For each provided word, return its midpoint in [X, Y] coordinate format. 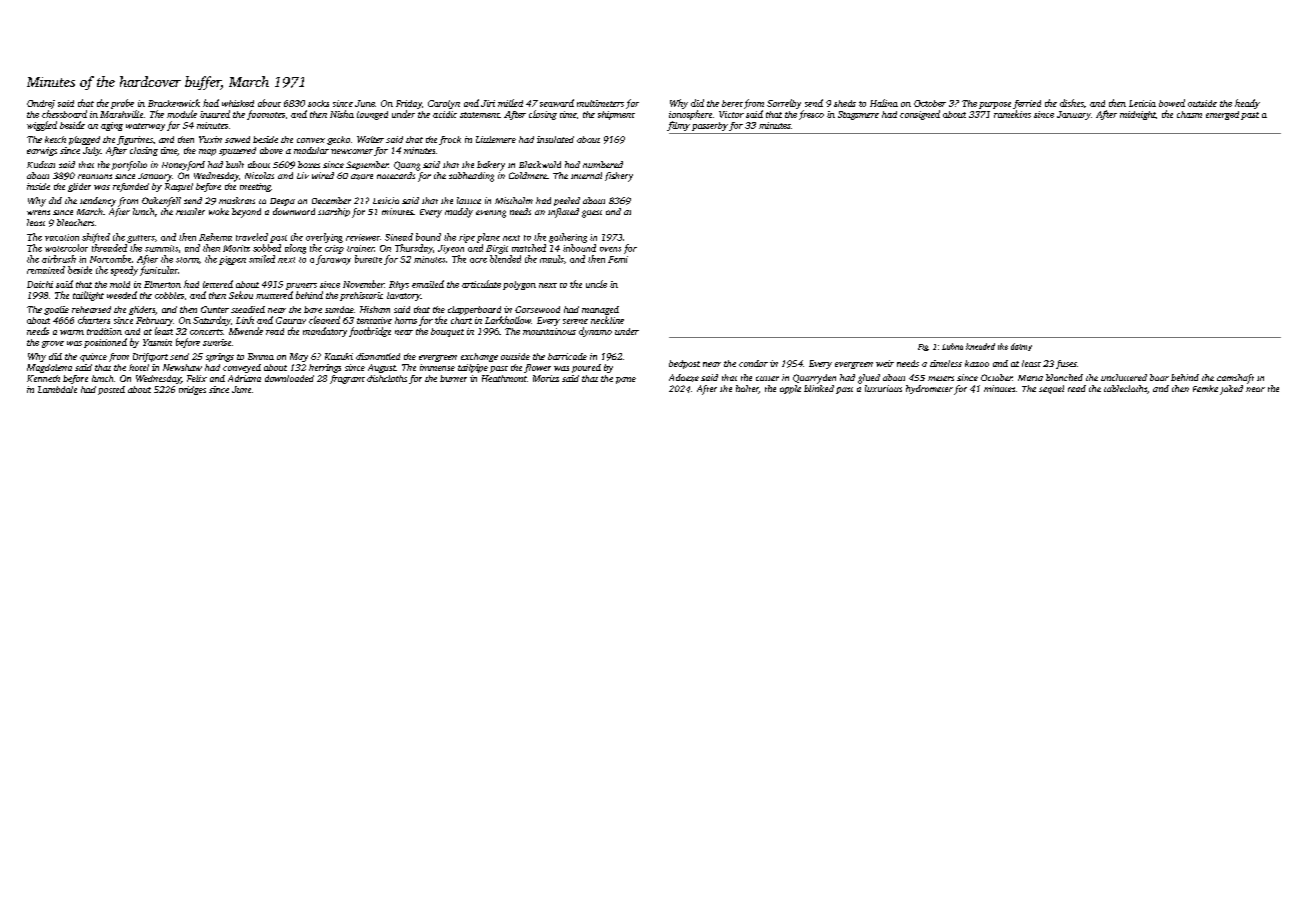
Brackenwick [174, 103]
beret [732, 103]
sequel [1051, 389]
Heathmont [504, 378]
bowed [1172, 103]
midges [192, 390]
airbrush [59, 259]
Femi [618, 259]
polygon [519, 285]
